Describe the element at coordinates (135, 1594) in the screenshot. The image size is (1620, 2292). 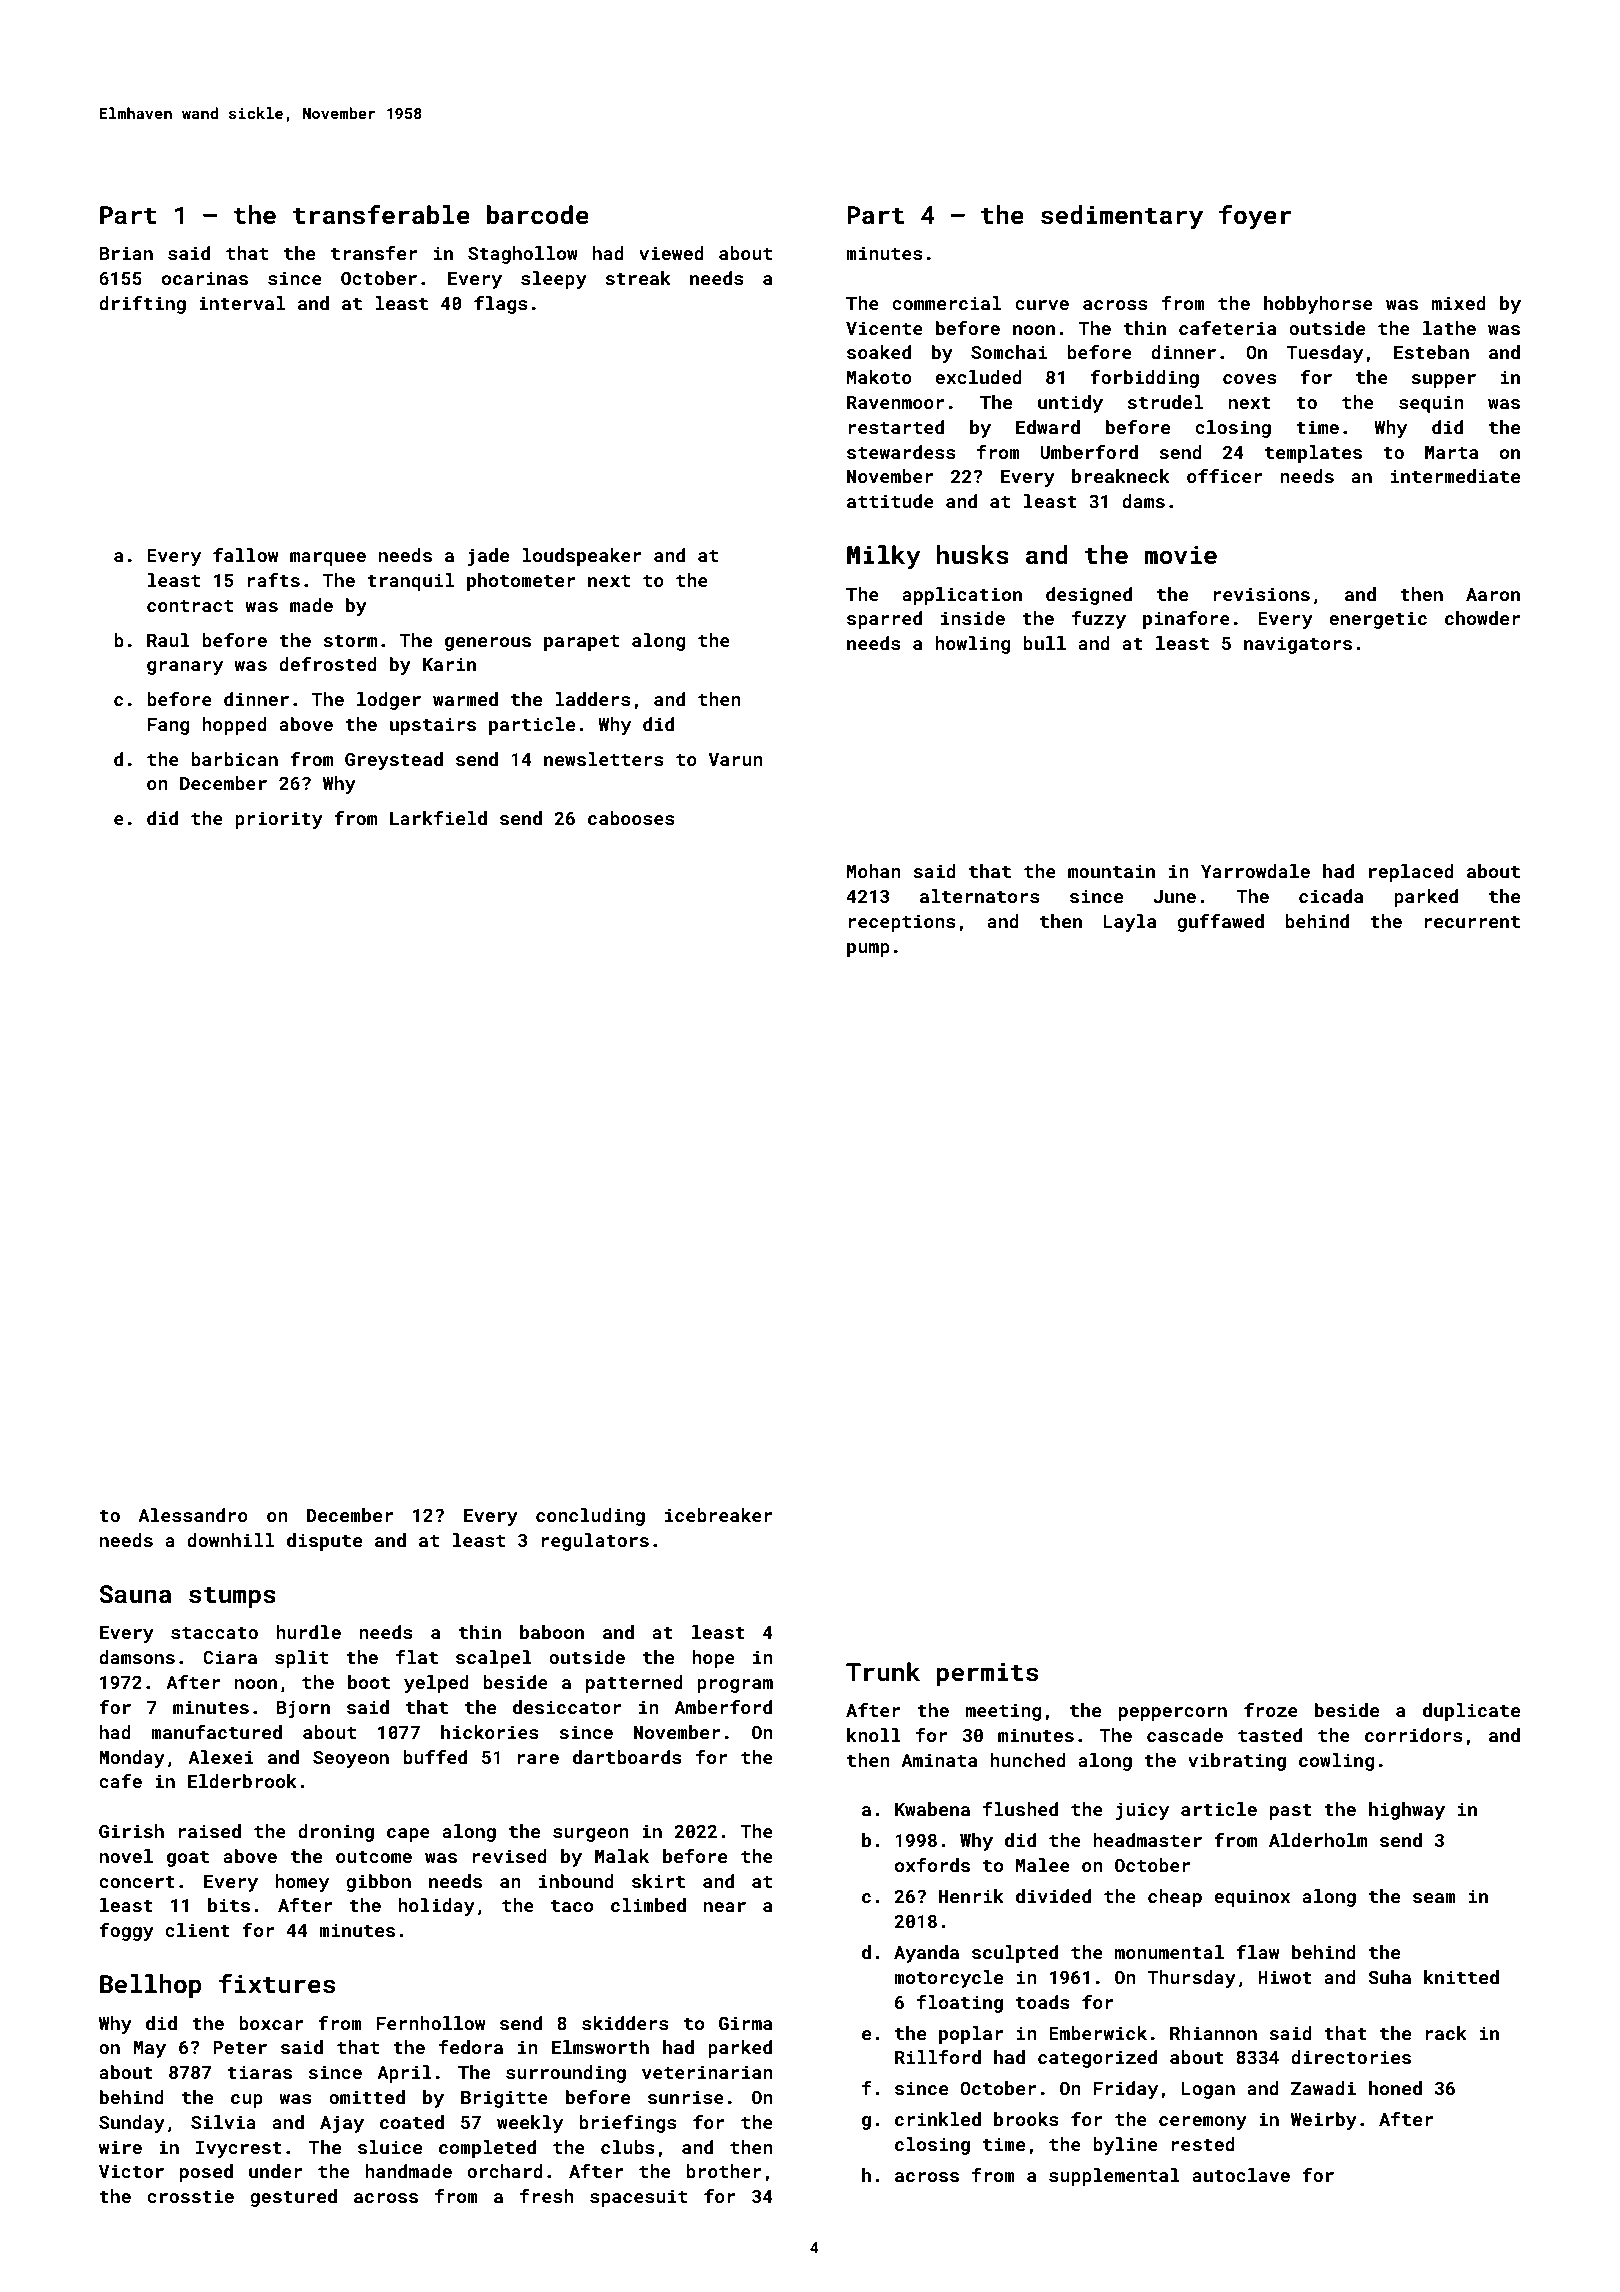
I see `Sauna` at that location.
